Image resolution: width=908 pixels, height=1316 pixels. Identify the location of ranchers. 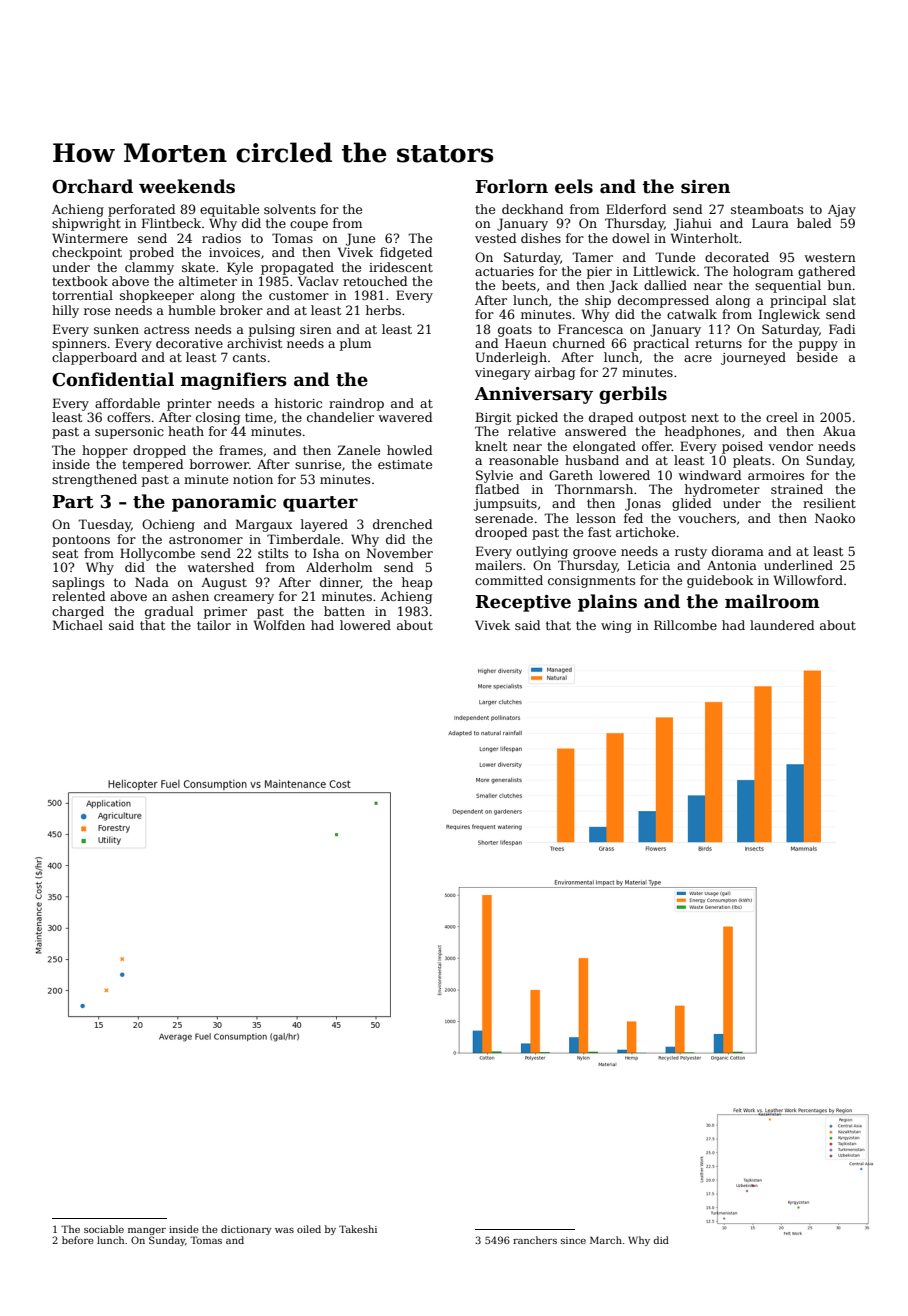
(535, 1240).
